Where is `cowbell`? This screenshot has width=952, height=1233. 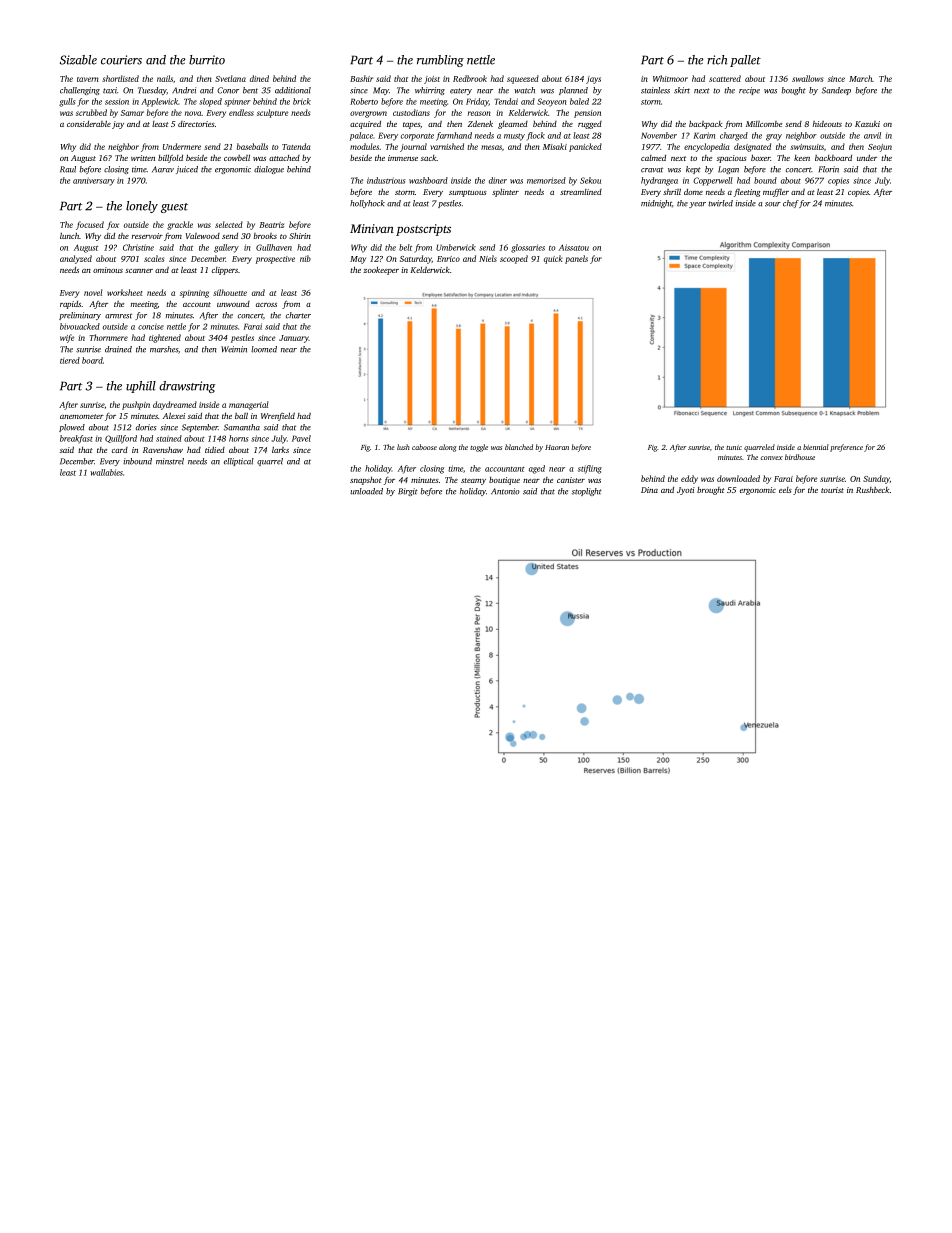 cowbell is located at coordinates (237, 158).
